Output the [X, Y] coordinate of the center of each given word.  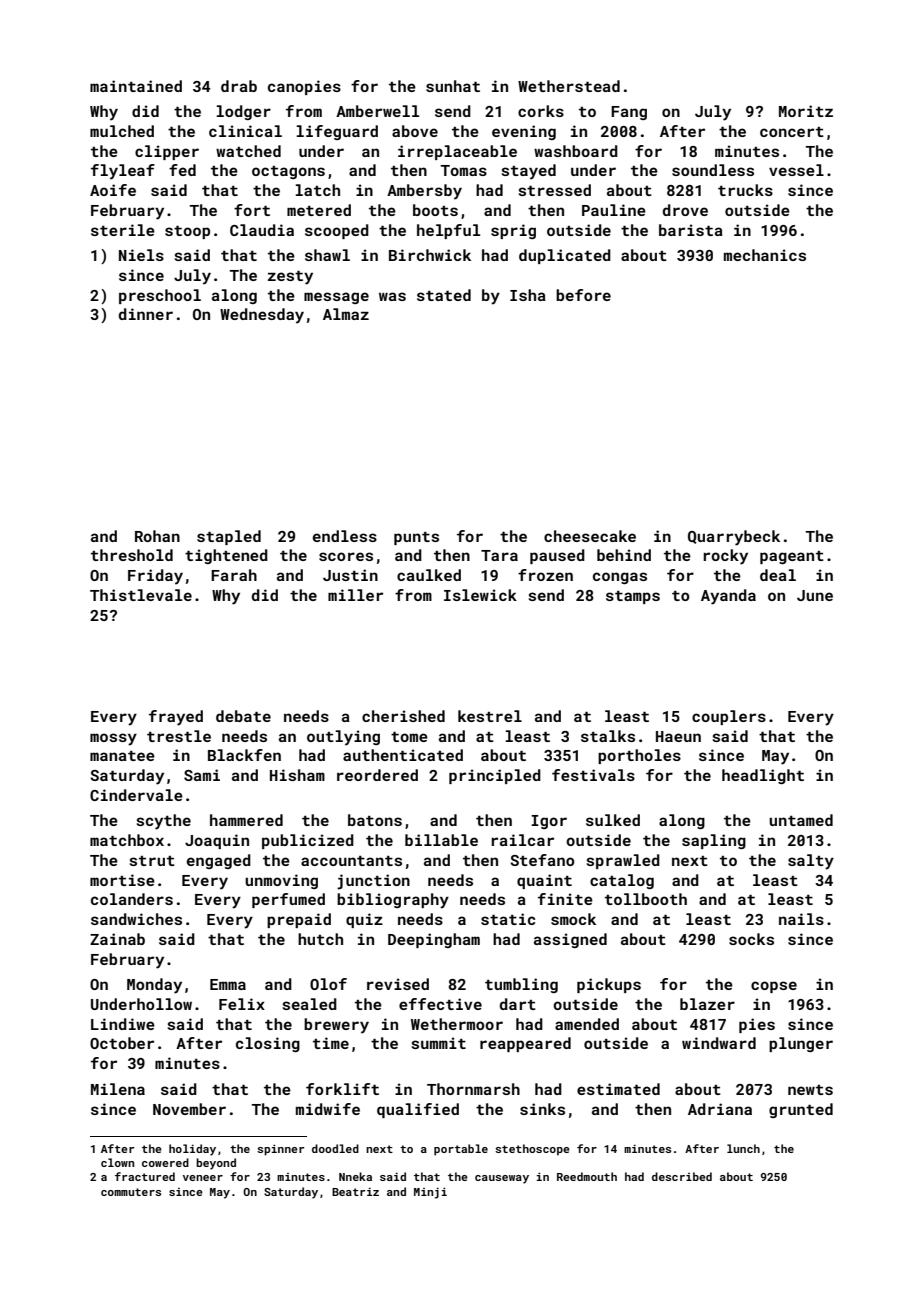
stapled [229, 537]
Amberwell [377, 111]
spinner [280, 1150]
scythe [163, 822]
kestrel [490, 716]
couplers [729, 717]
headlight [763, 776]
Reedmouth [587, 1176]
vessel [796, 170]
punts [416, 538]
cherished [403, 716]
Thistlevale [141, 595]
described [682, 1176]
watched [248, 151]
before [583, 295]
